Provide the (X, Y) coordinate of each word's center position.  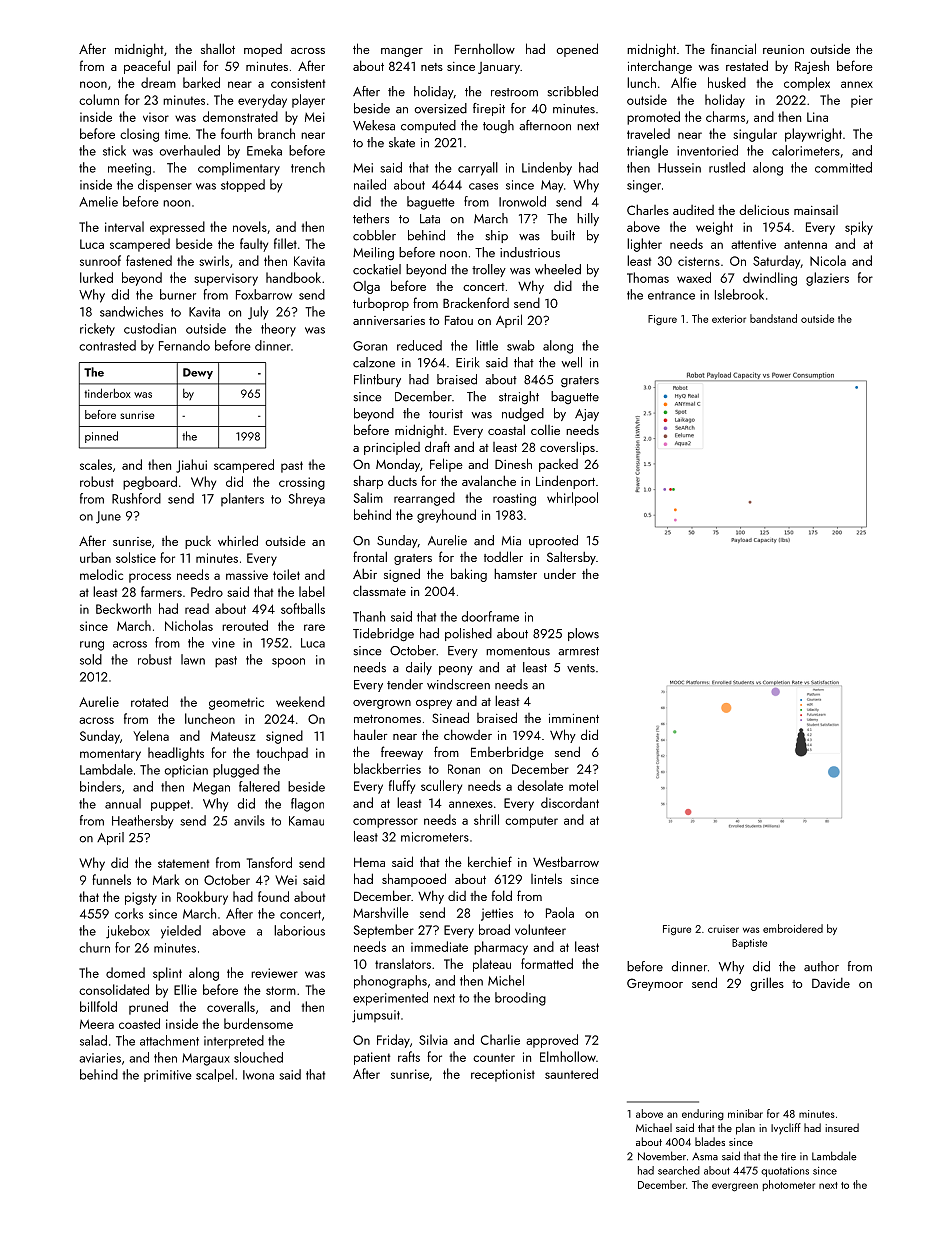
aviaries (100, 1058)
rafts (409, 1056)
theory (278, 330)
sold (91, 659)
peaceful (147, 67)
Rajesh (812, 67)
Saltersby (571, 558)
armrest (578, 651)
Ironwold (522, 201)
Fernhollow (485, 48)
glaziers (827, 279)
